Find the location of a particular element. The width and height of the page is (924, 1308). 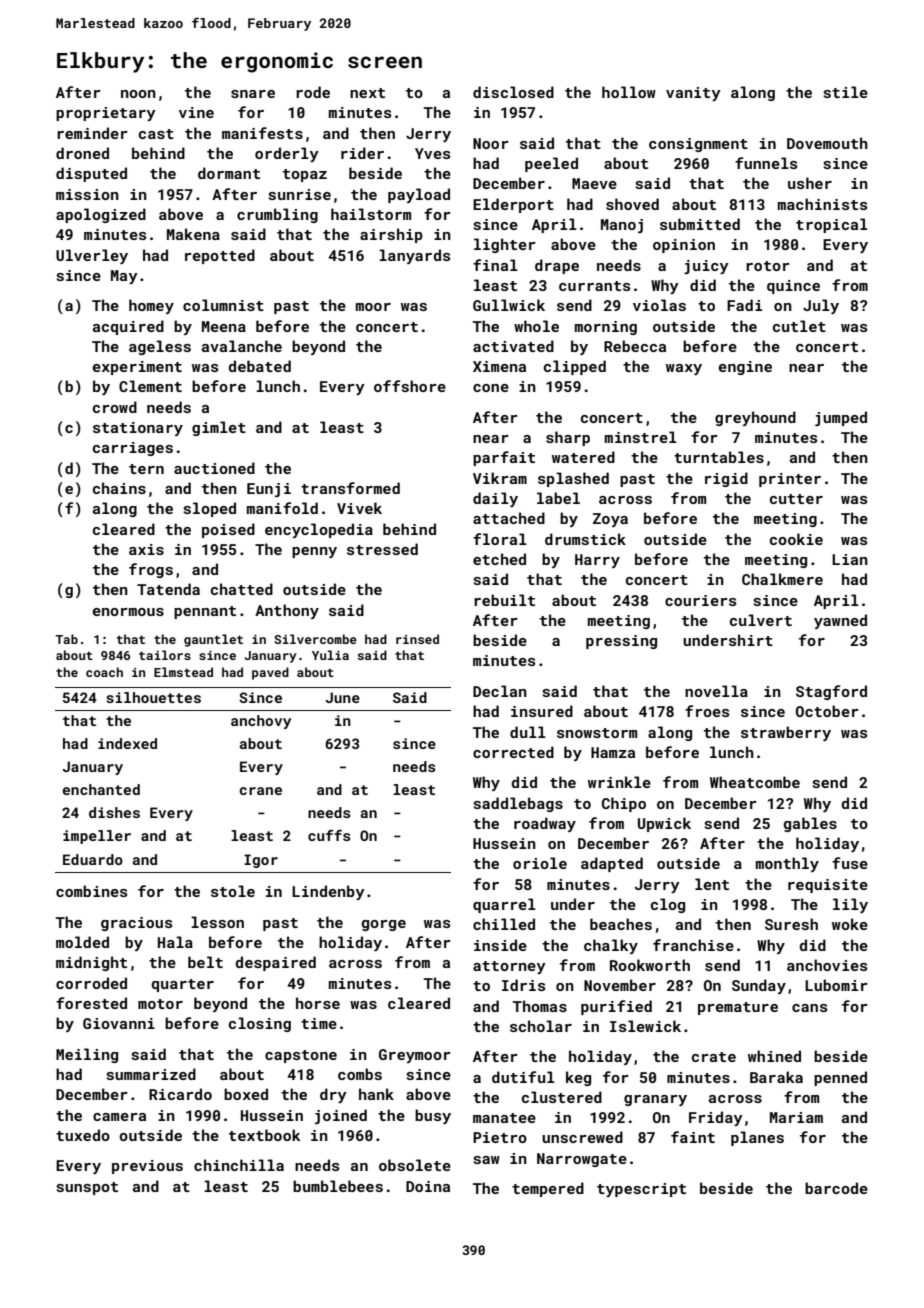

Silvercombe is located at coordinates (315, 639).
